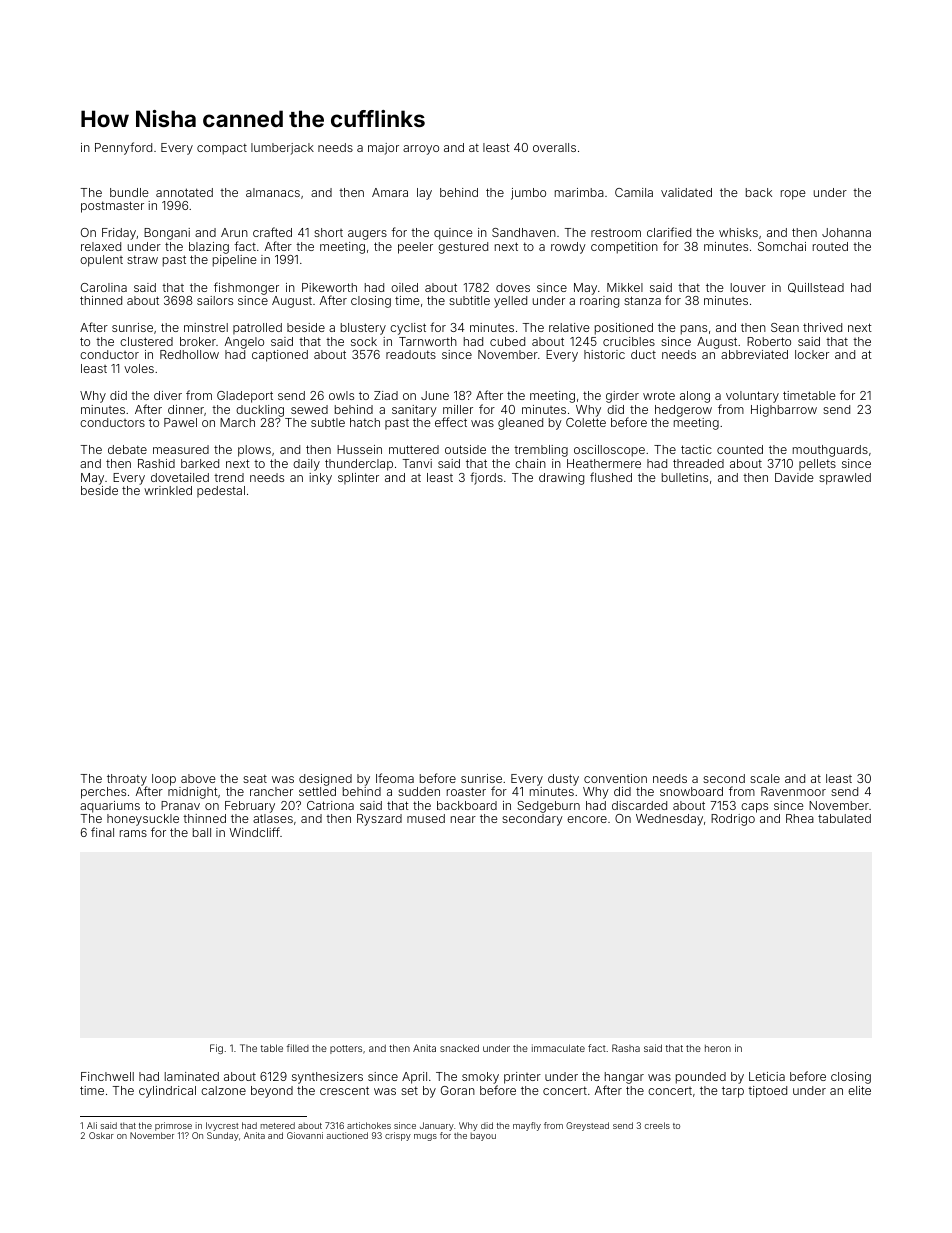 The height and width of the document is (1233, 952). I want to click on heron, so click(718, 1048).
